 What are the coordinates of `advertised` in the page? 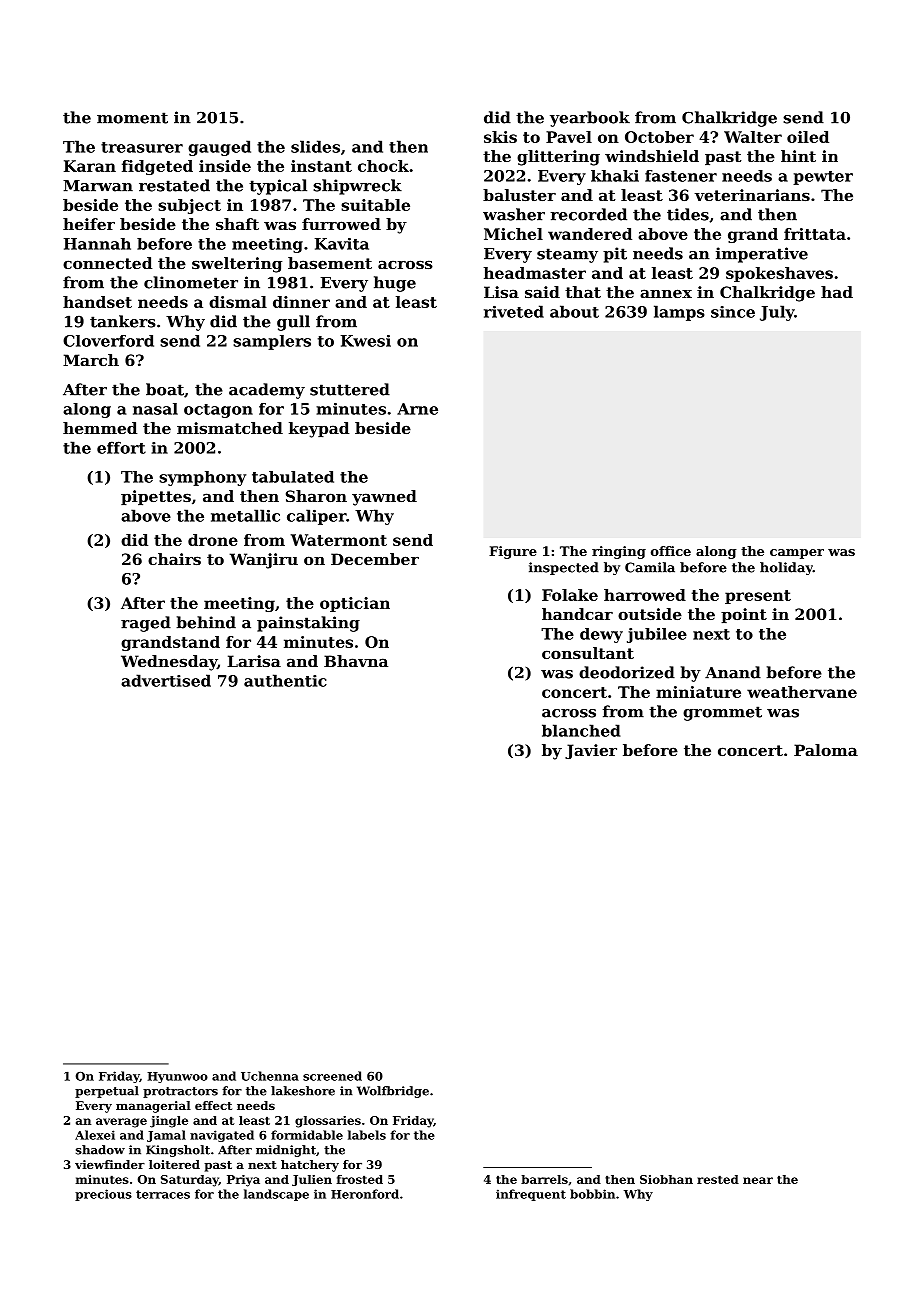 It's located at (166, 680).
